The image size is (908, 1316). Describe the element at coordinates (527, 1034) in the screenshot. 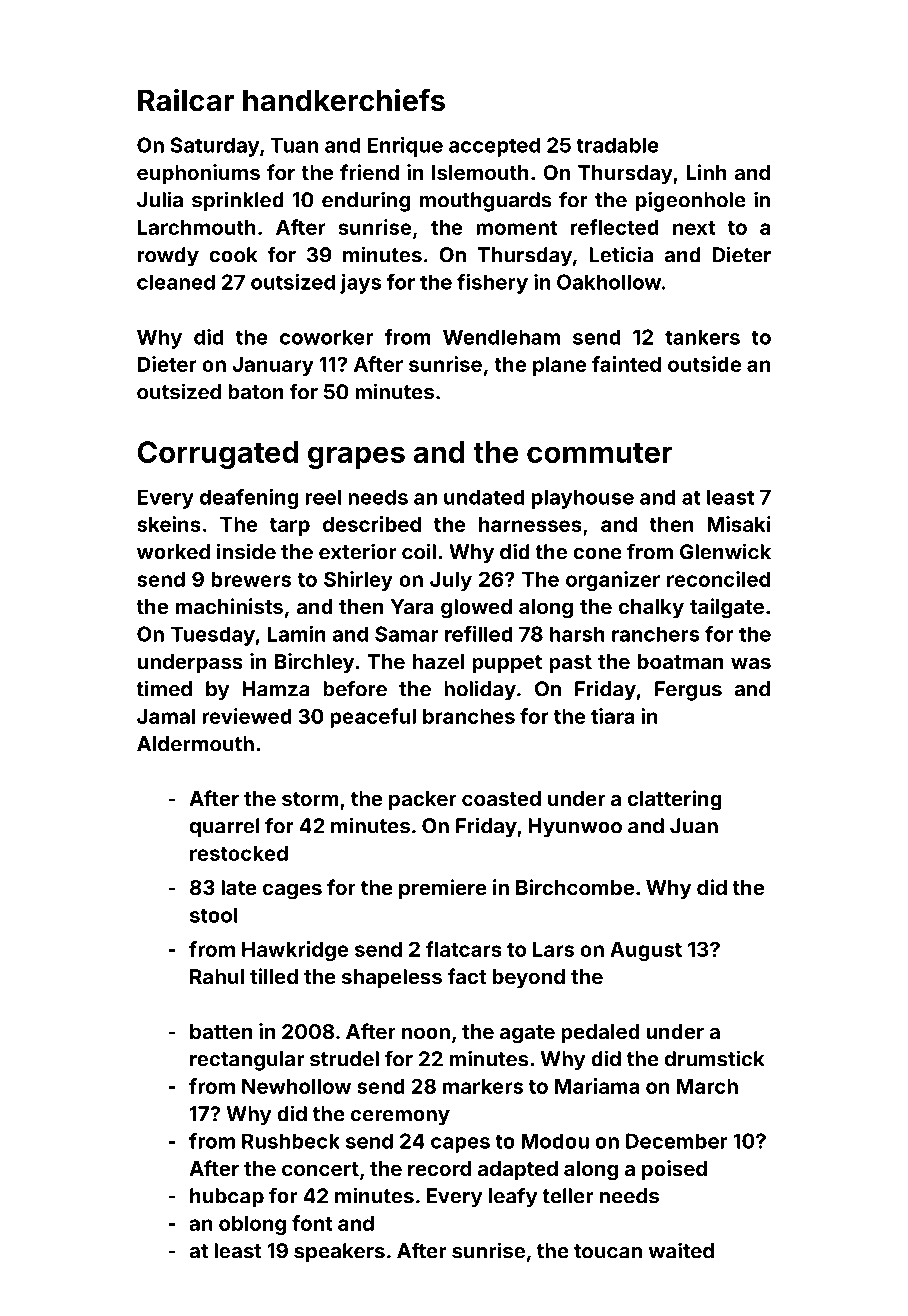

I see `agate` at that location.
